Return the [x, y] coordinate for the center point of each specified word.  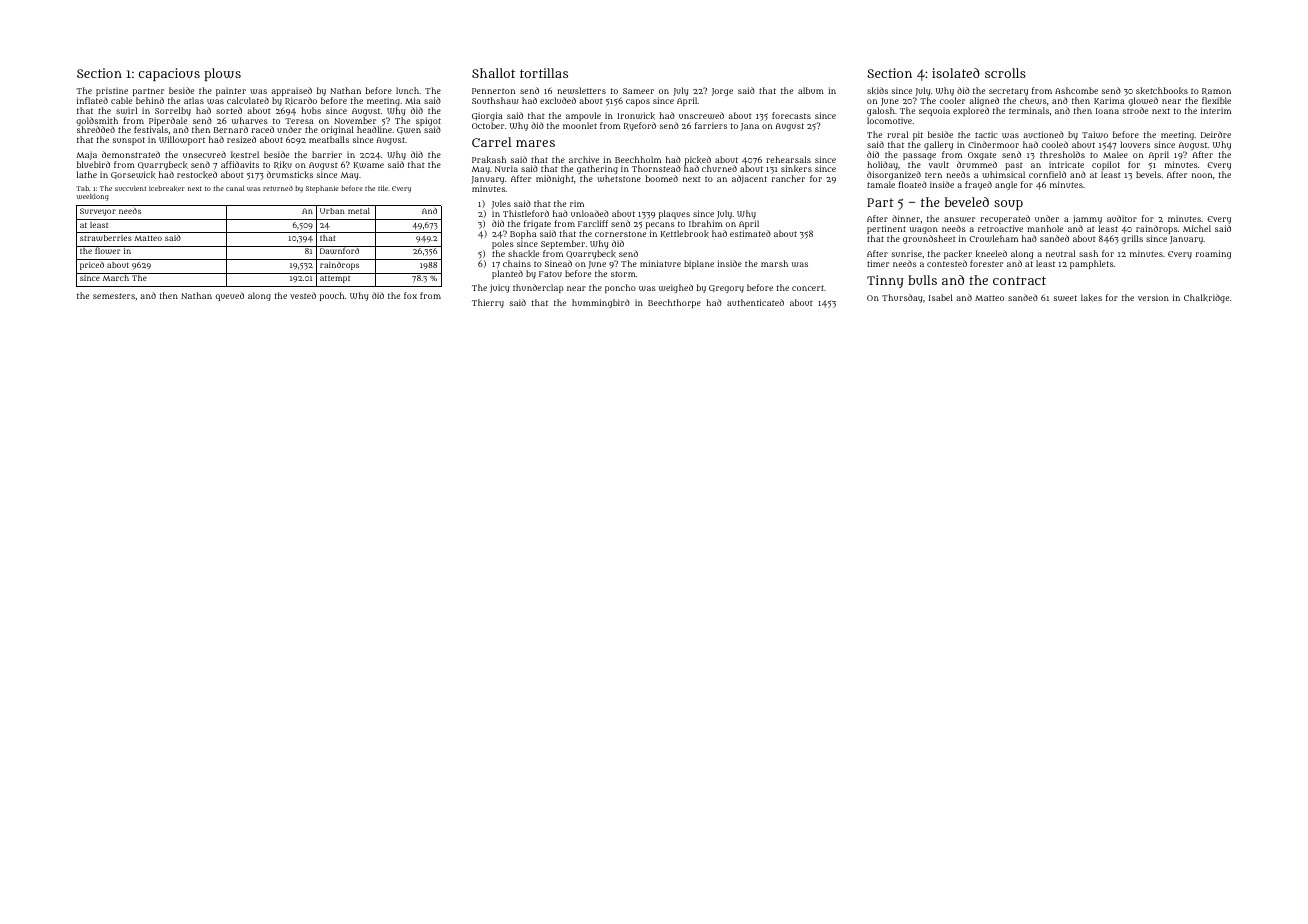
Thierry [488, 303]
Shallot [493, 73]
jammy [1087, 219]
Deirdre [1216, 134]
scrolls [1005, 73]
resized [241, 139]
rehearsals [788, 159]
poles [503, 244]
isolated [956, 73]
